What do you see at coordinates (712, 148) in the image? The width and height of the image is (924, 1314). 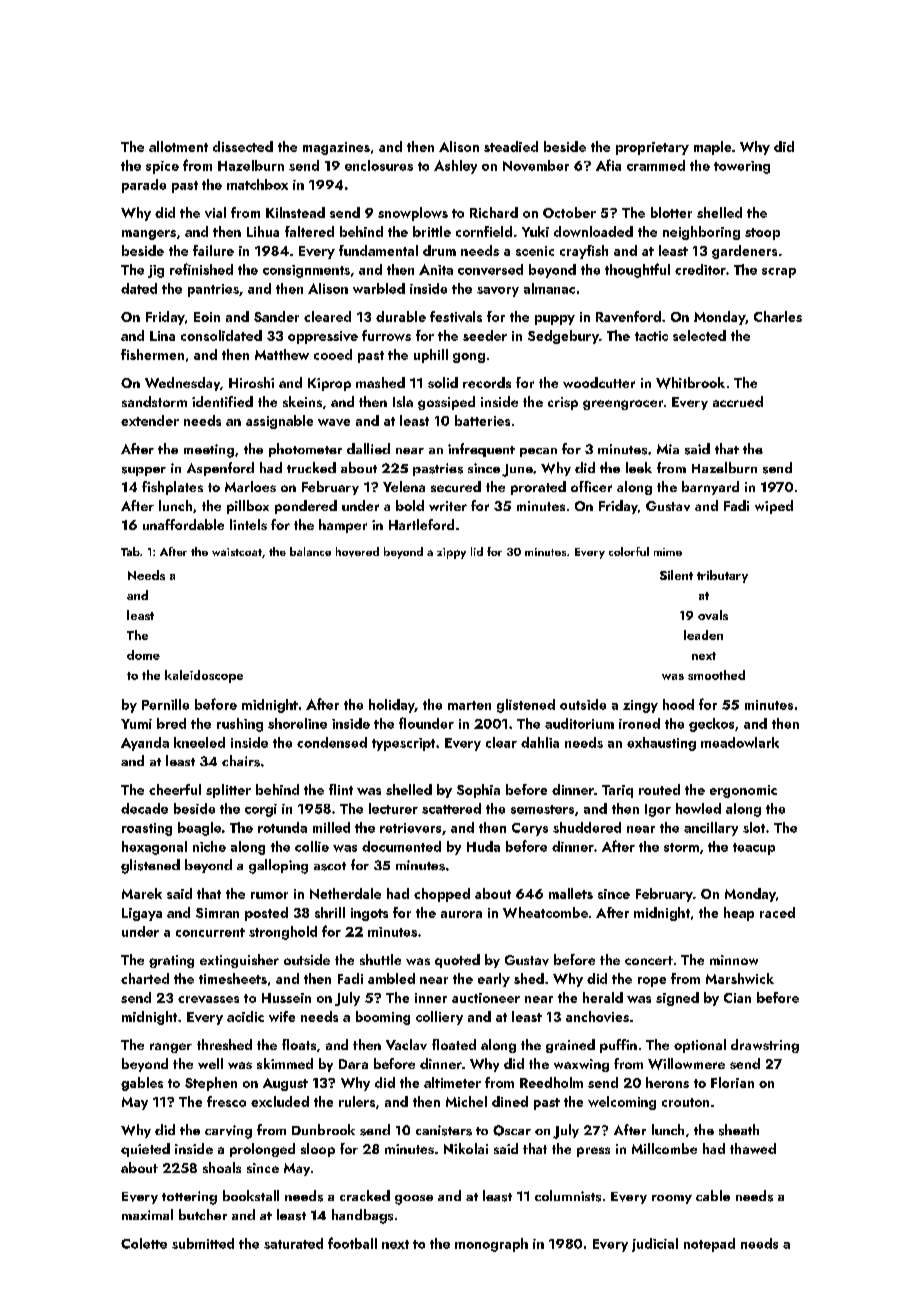 I see `maple` at bounding box center [712, 148].
